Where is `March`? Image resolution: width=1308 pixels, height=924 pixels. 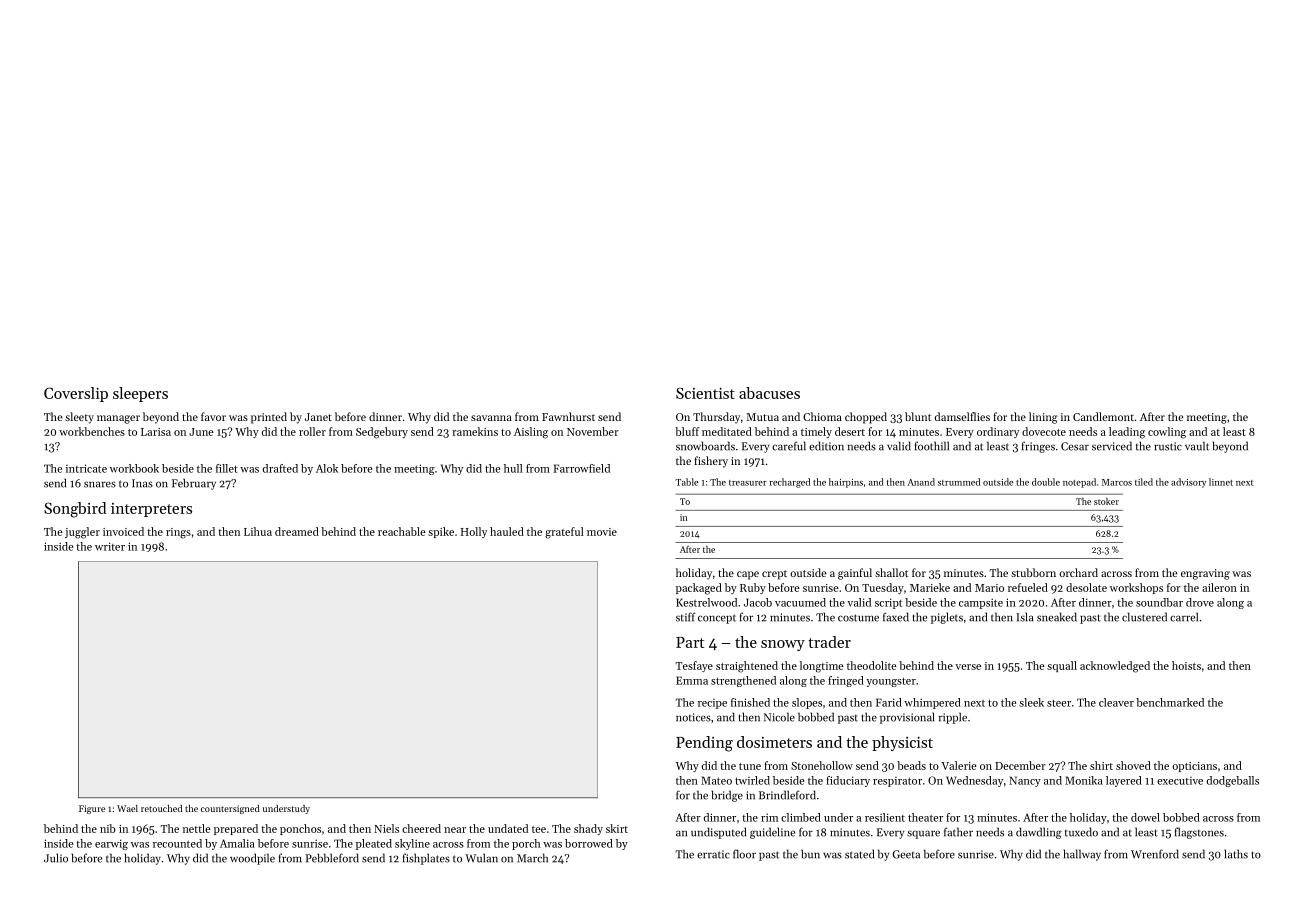 March is located at coordinates (532, 858).
